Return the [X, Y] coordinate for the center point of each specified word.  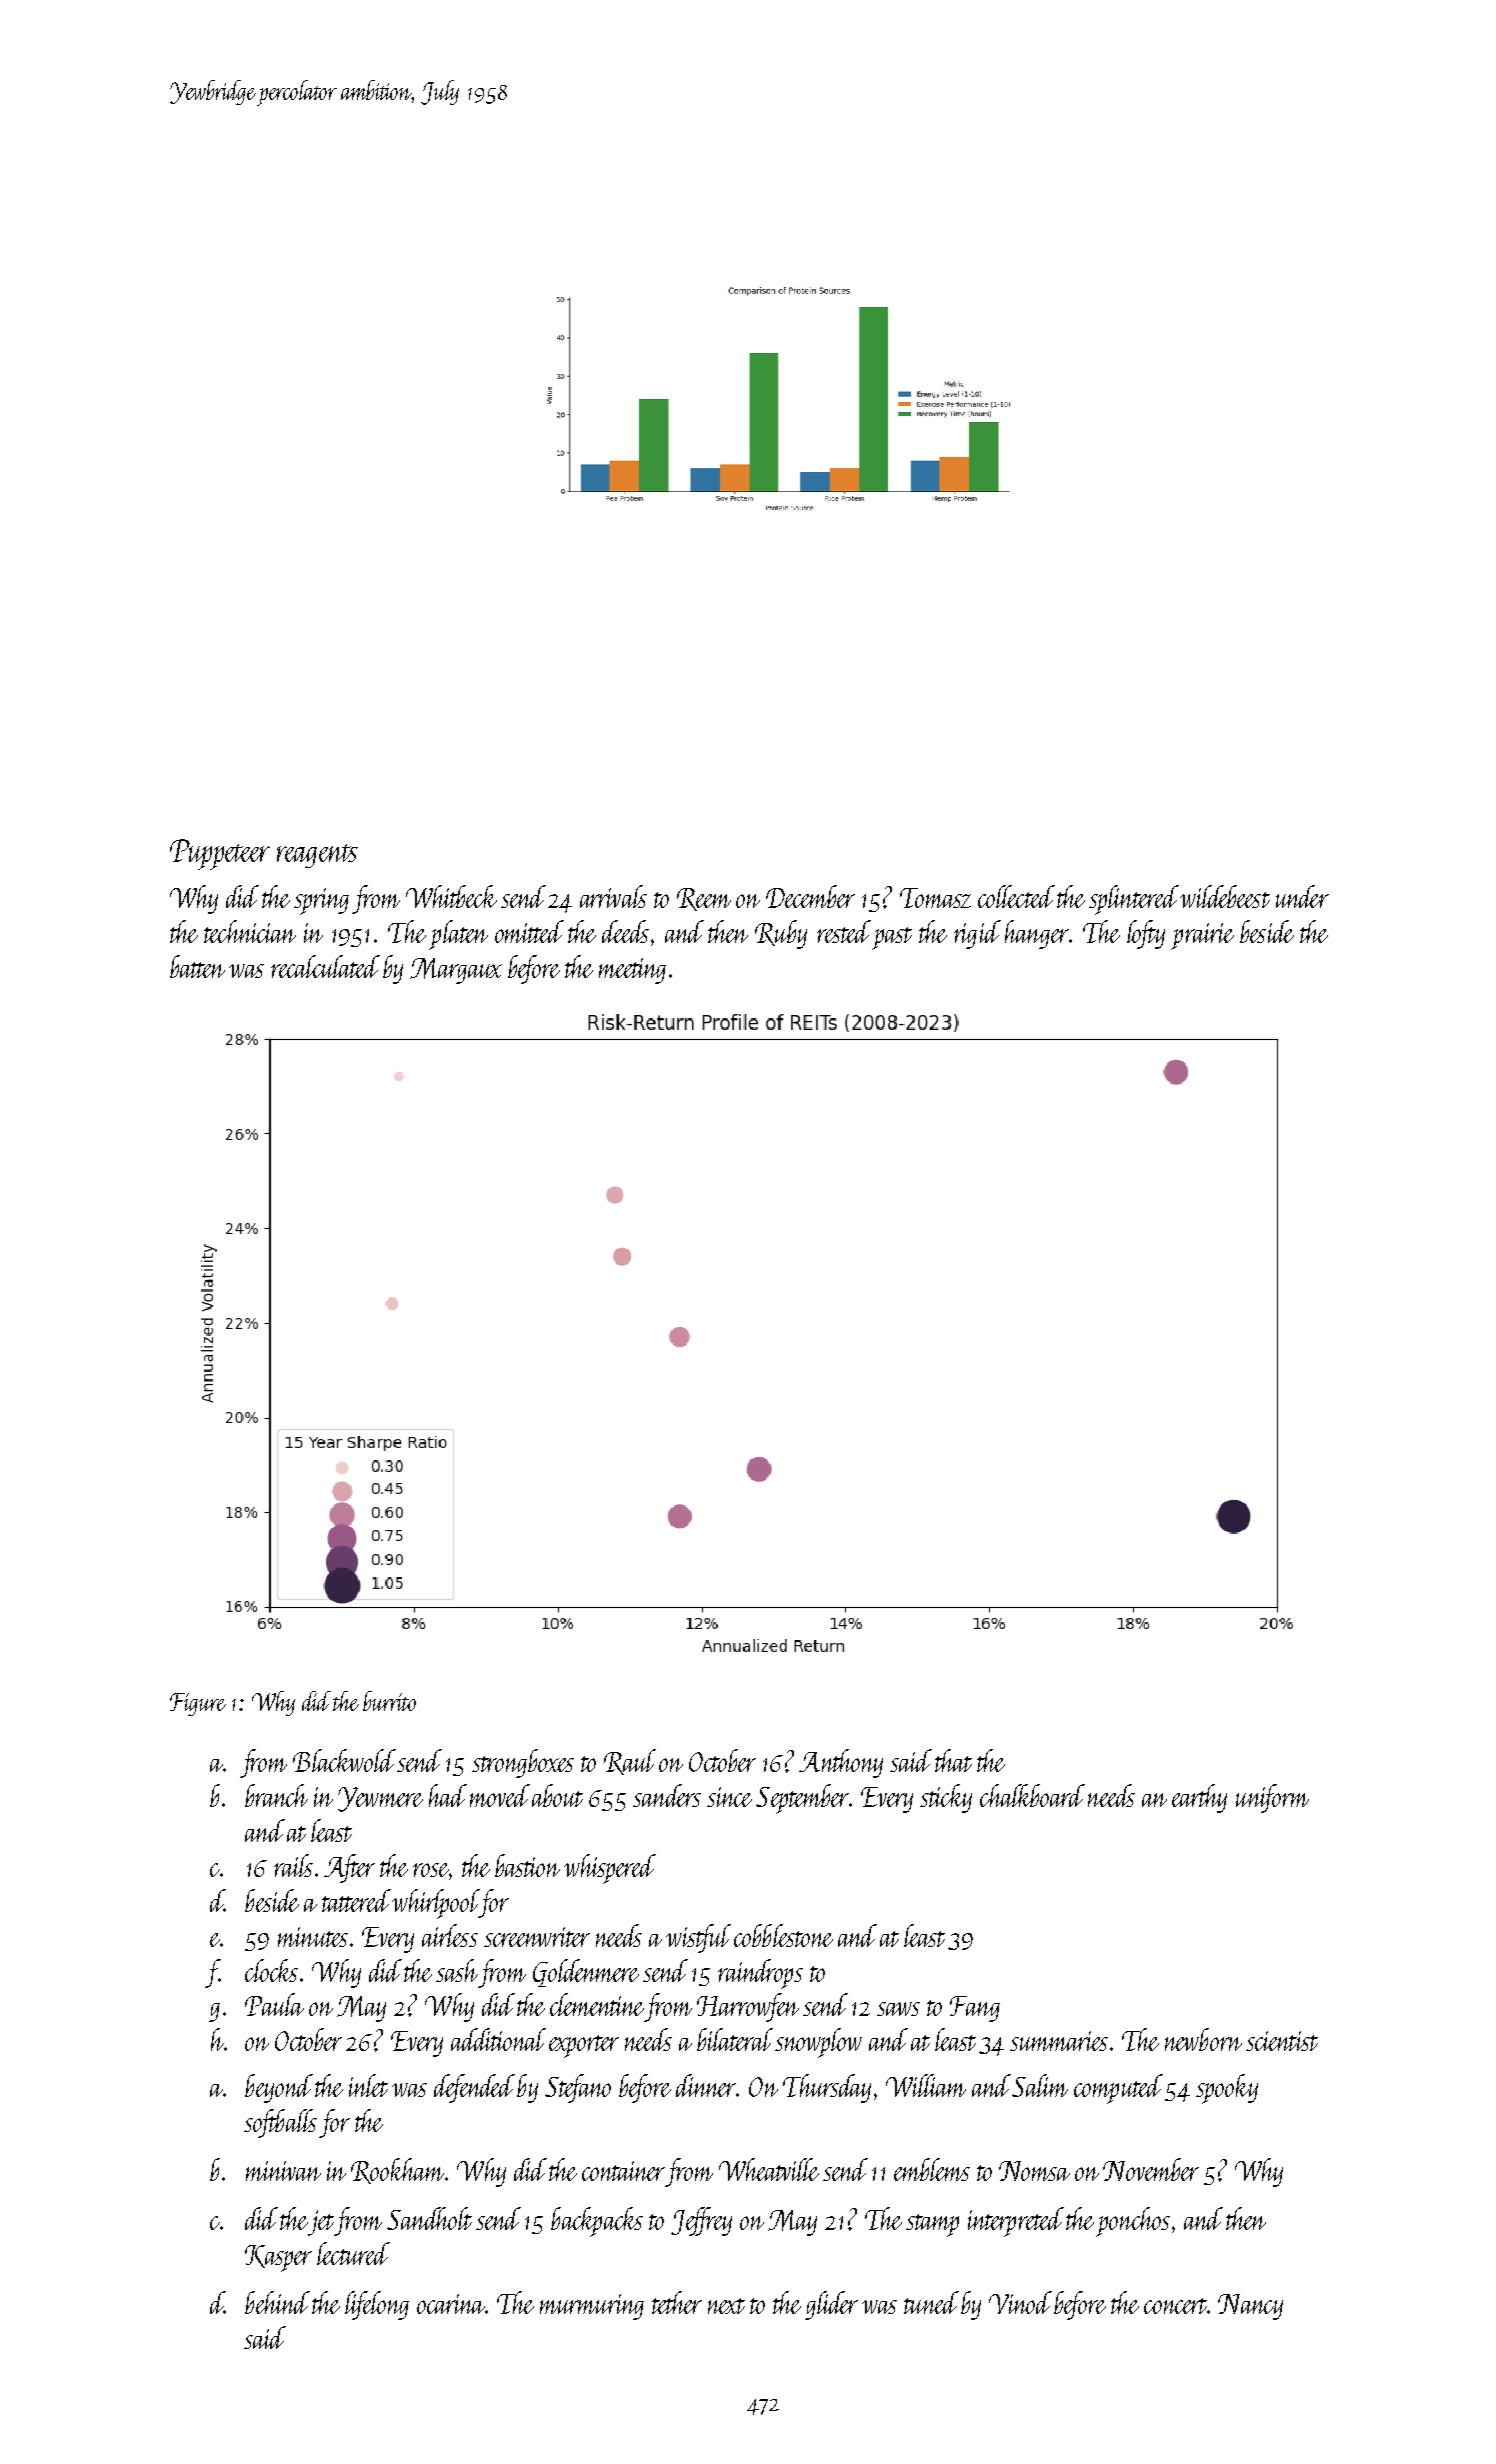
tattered [356, 1900]
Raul [630, 1762]
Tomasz [935, 898]
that [953, 1760]
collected [1016, 896]
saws [898, 2009]
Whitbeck [451, 896]
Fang [975, 2009]
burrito [389, 1701]
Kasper [278, 2258]
